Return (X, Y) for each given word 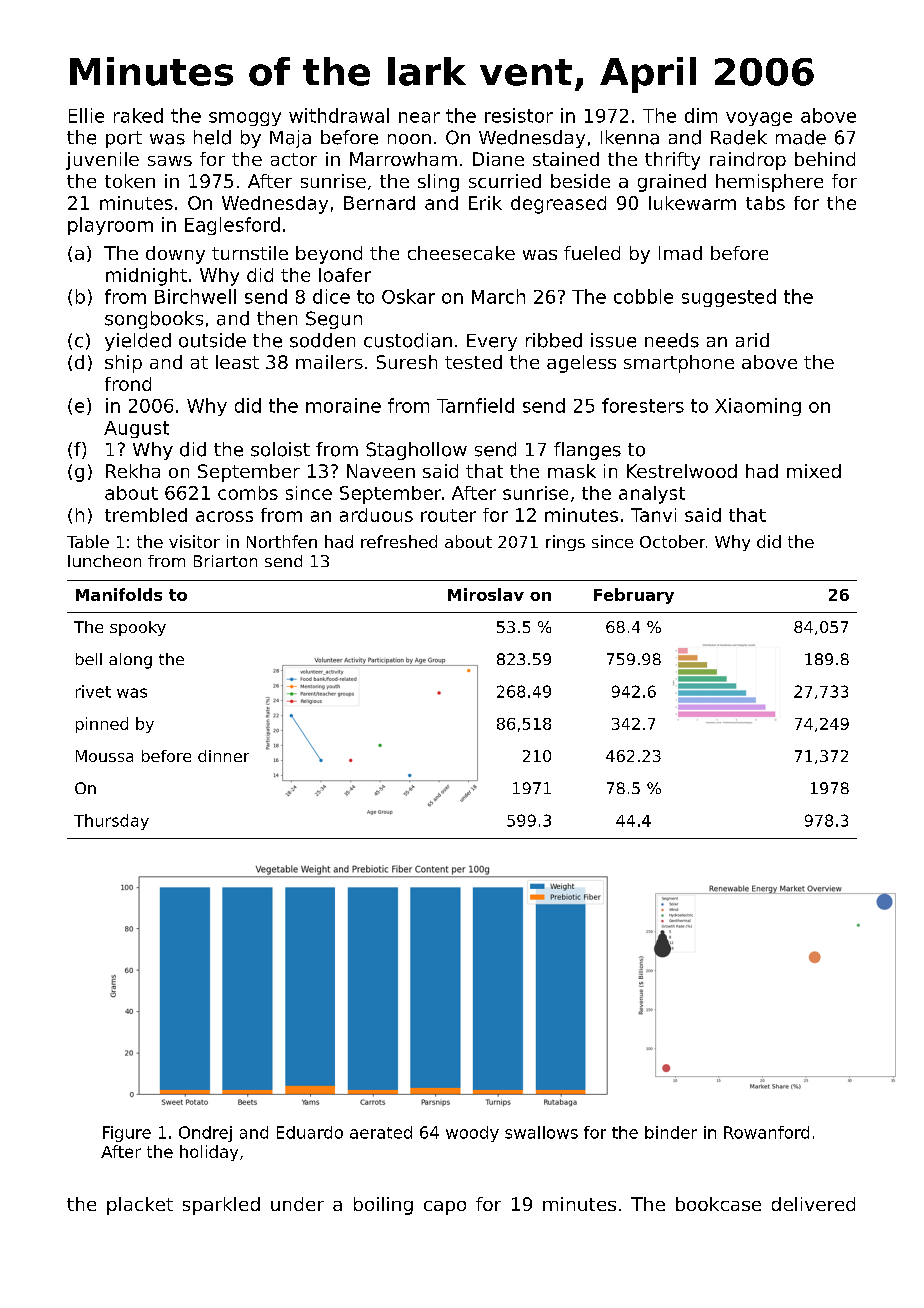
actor (294, 159)
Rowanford (766, 1132)
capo (445, 1208)
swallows (541, 1132)
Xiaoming (758, 407)
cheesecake (461, 253)
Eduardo (310, 1132)
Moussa (104, 756)
